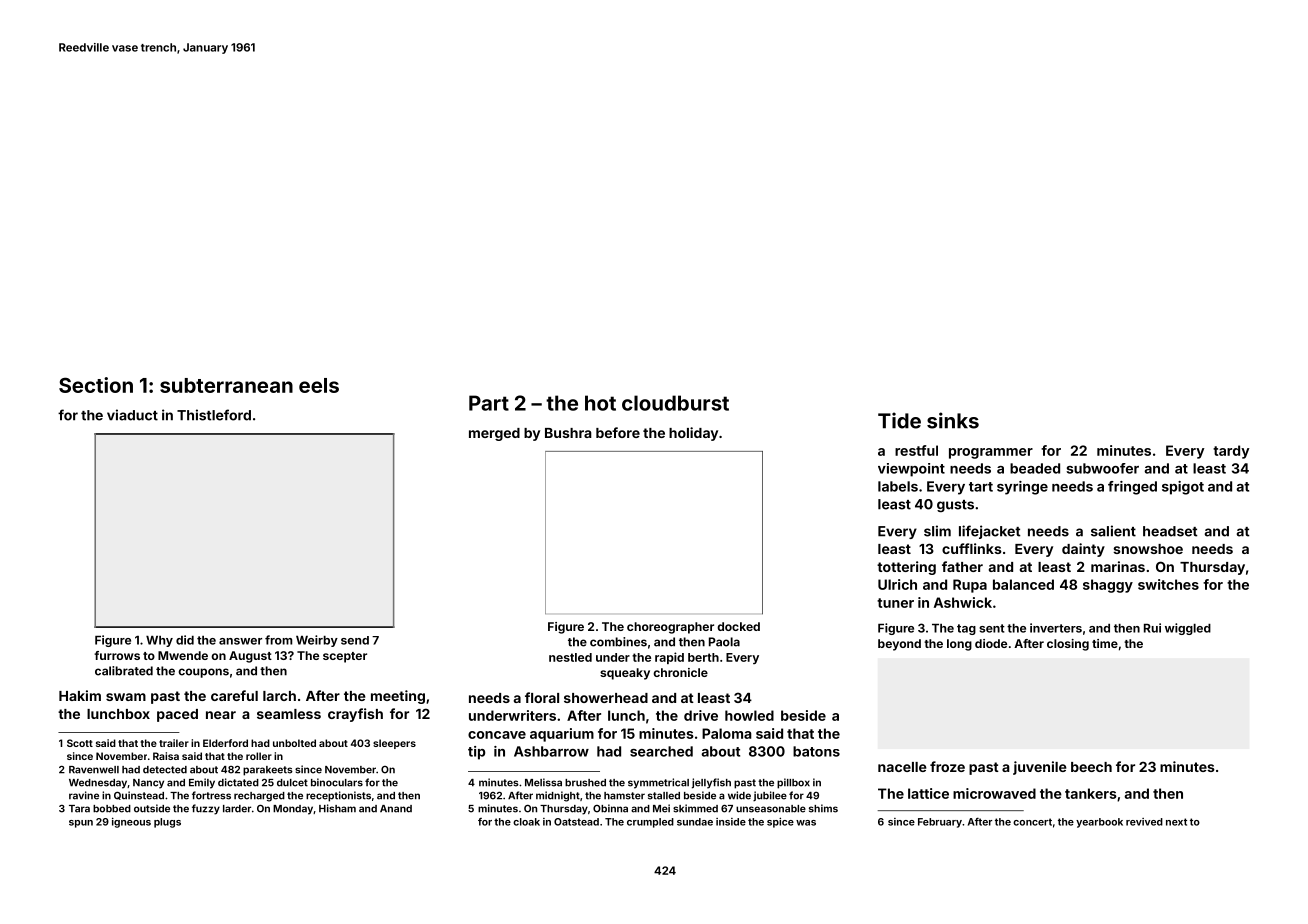 The image size is (1308, 924). Describe the element at coordinates (937, 531) in the page. I see `slim` at that location.
